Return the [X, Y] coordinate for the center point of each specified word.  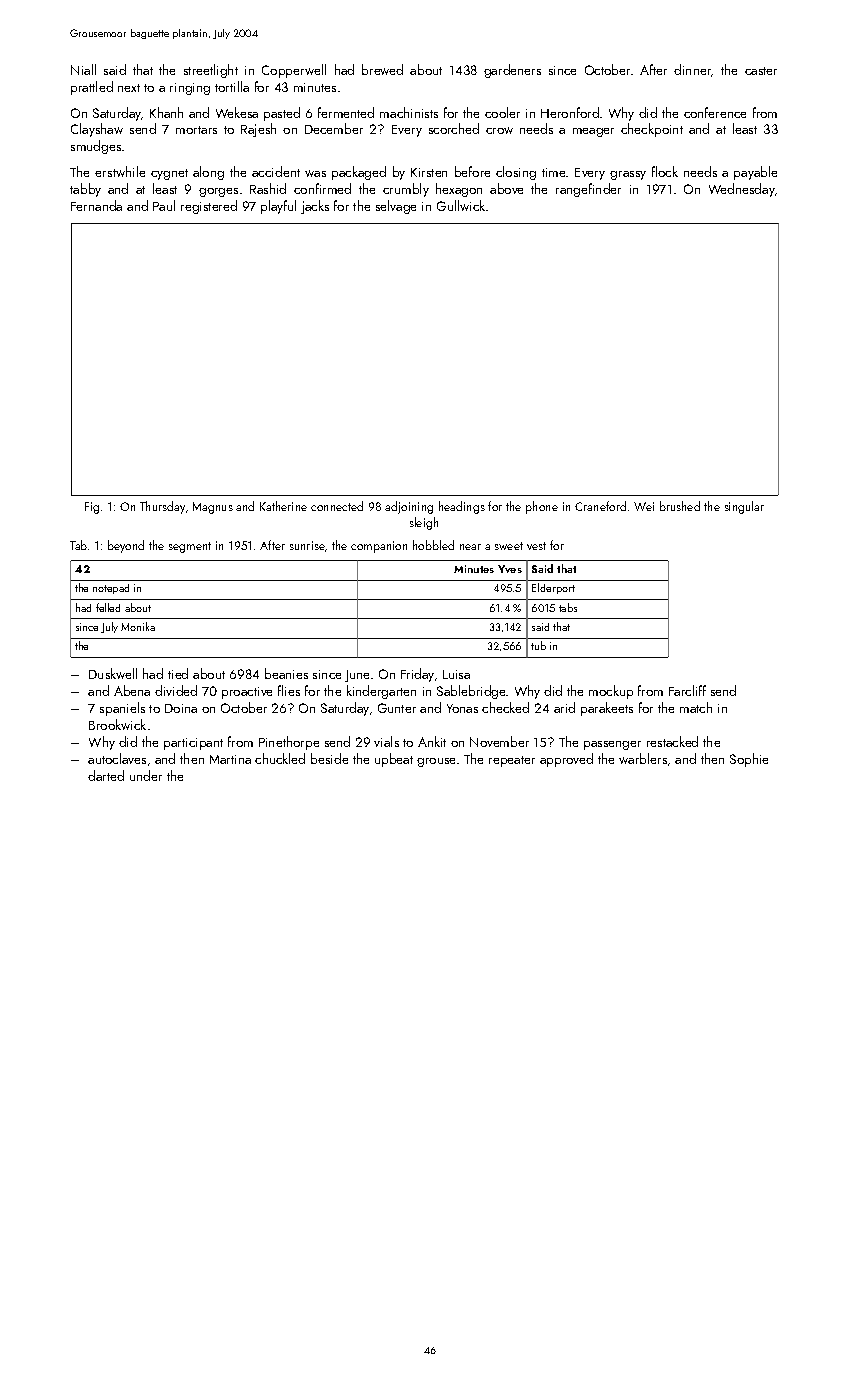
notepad [111, 589]
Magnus [213, 508]
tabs [568, 607]
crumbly [406, 190]
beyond [126, 546]
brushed [680, 506]
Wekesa [237, 112]
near [470, 547]
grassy [628, 175]
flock [665, 171]
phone [542, 507]
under [146, 775]
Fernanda [96, 205]
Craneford [600, 506]
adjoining [409, 507]
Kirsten [429, 172]
